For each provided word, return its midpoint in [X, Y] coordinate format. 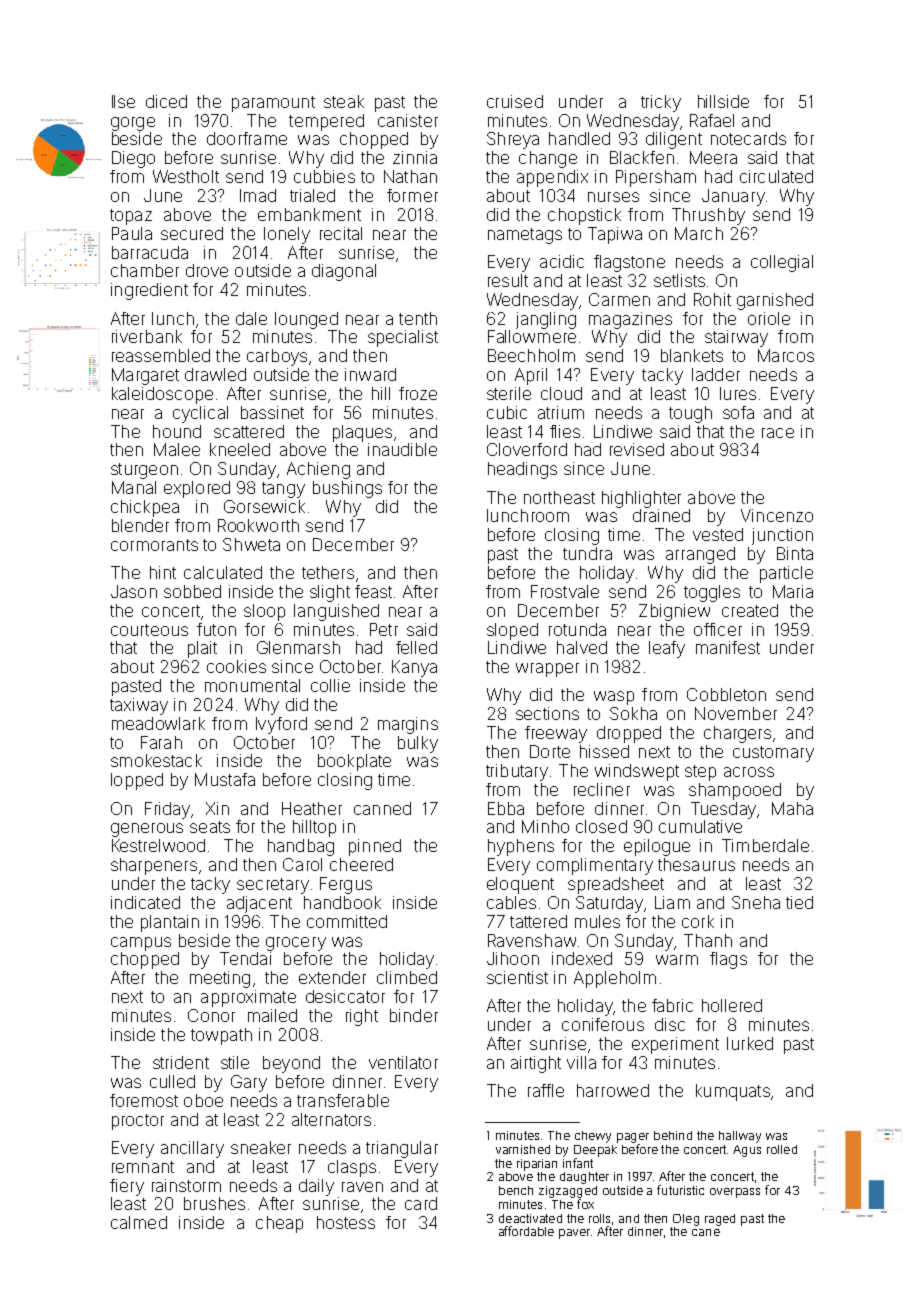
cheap [279, 1224]
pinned [375, 847]
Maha [792, 808]
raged [720, 1220]
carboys [277, 357]
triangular [402, 1149]
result [508, 280]
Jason [134, 591]
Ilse [123, 101]
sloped [512, 631]
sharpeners [154, 866]
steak [344, 101]
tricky [661, 103]
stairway [736, 338]
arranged [700, 555]
